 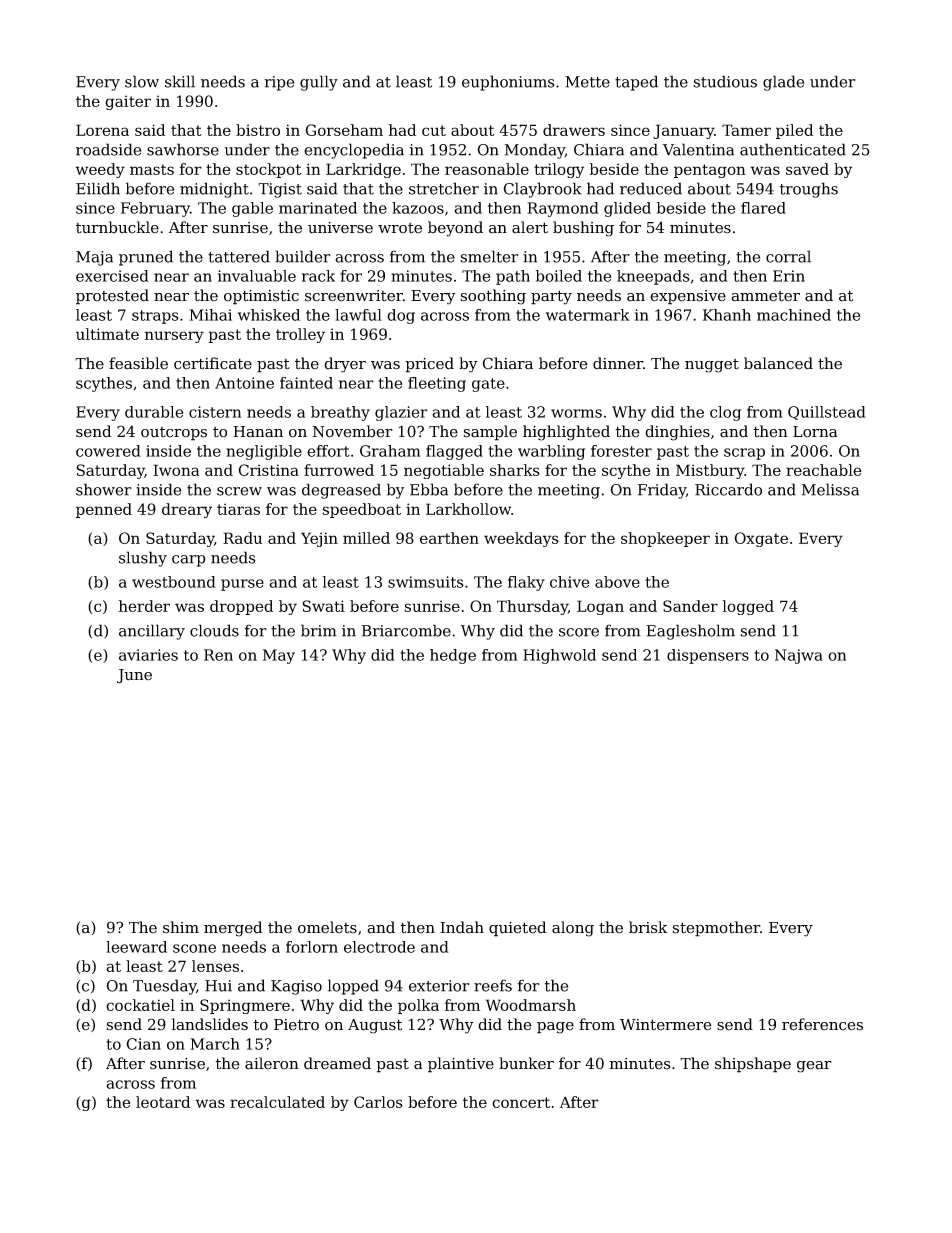 I want to click on Melissa, so click(x=830, y=489).
